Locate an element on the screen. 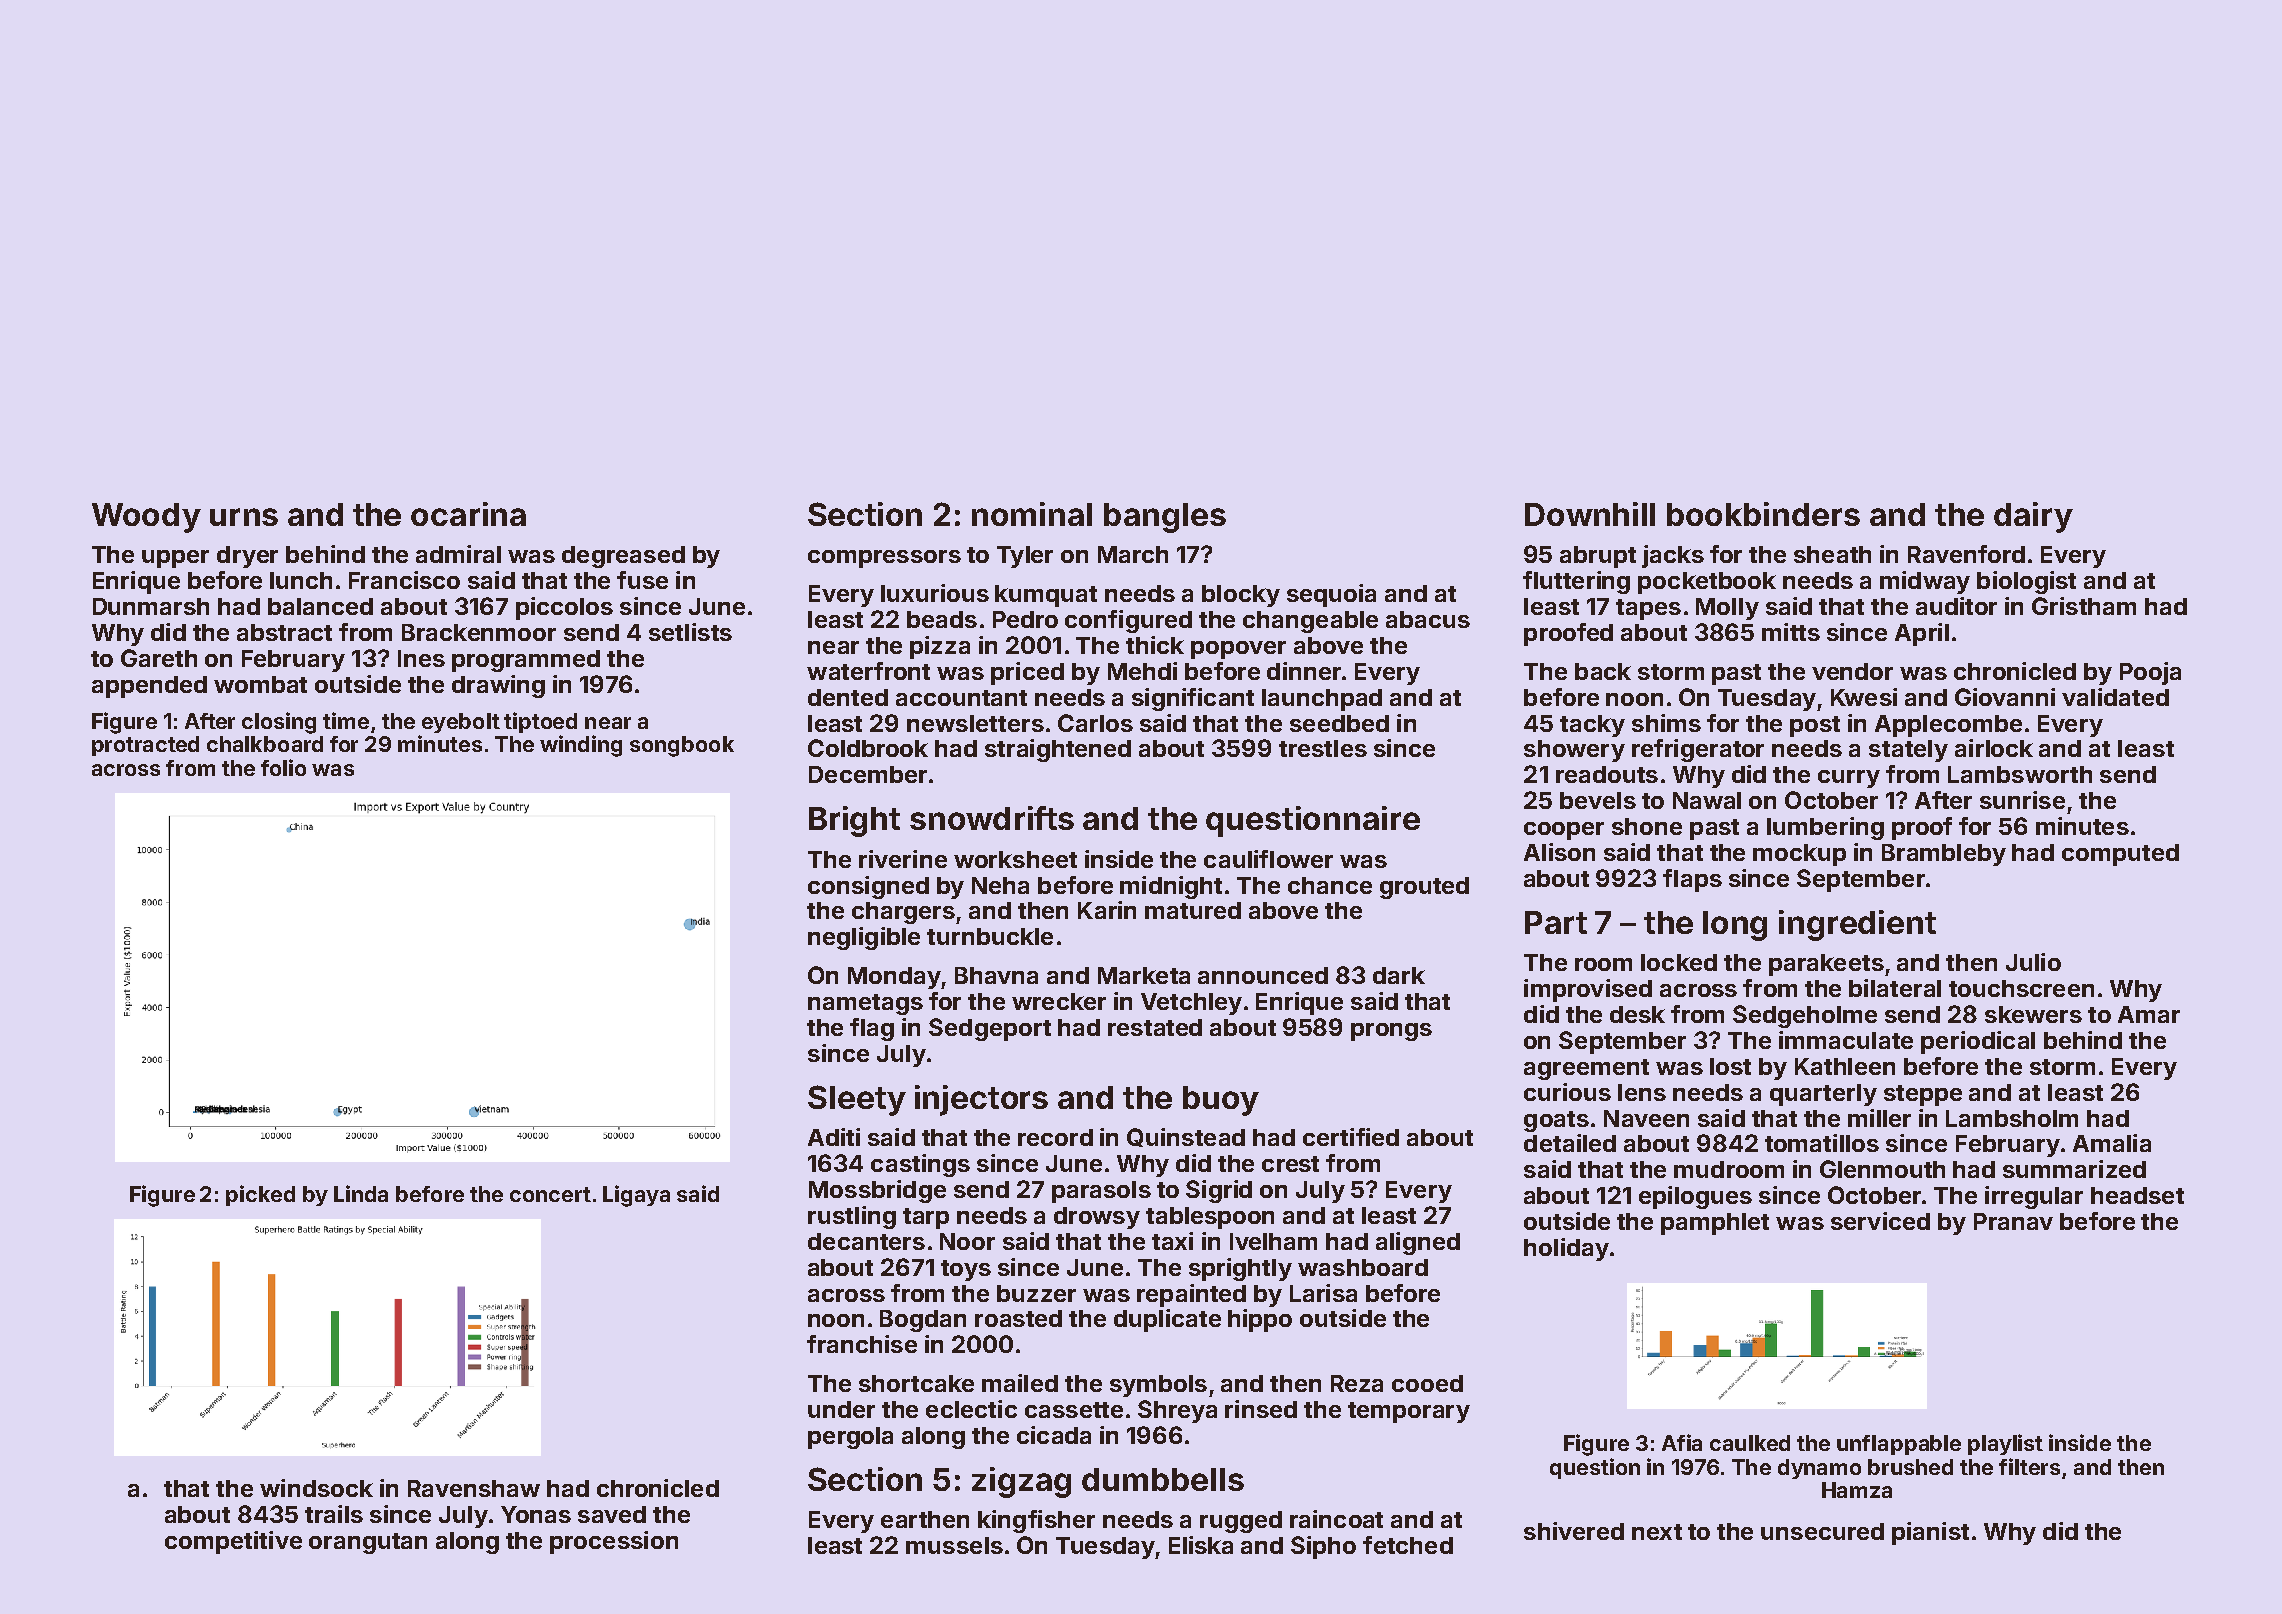 The width and height of the screenshot is (2282, 1614). changeable is located at coordinates (1310, 622).
